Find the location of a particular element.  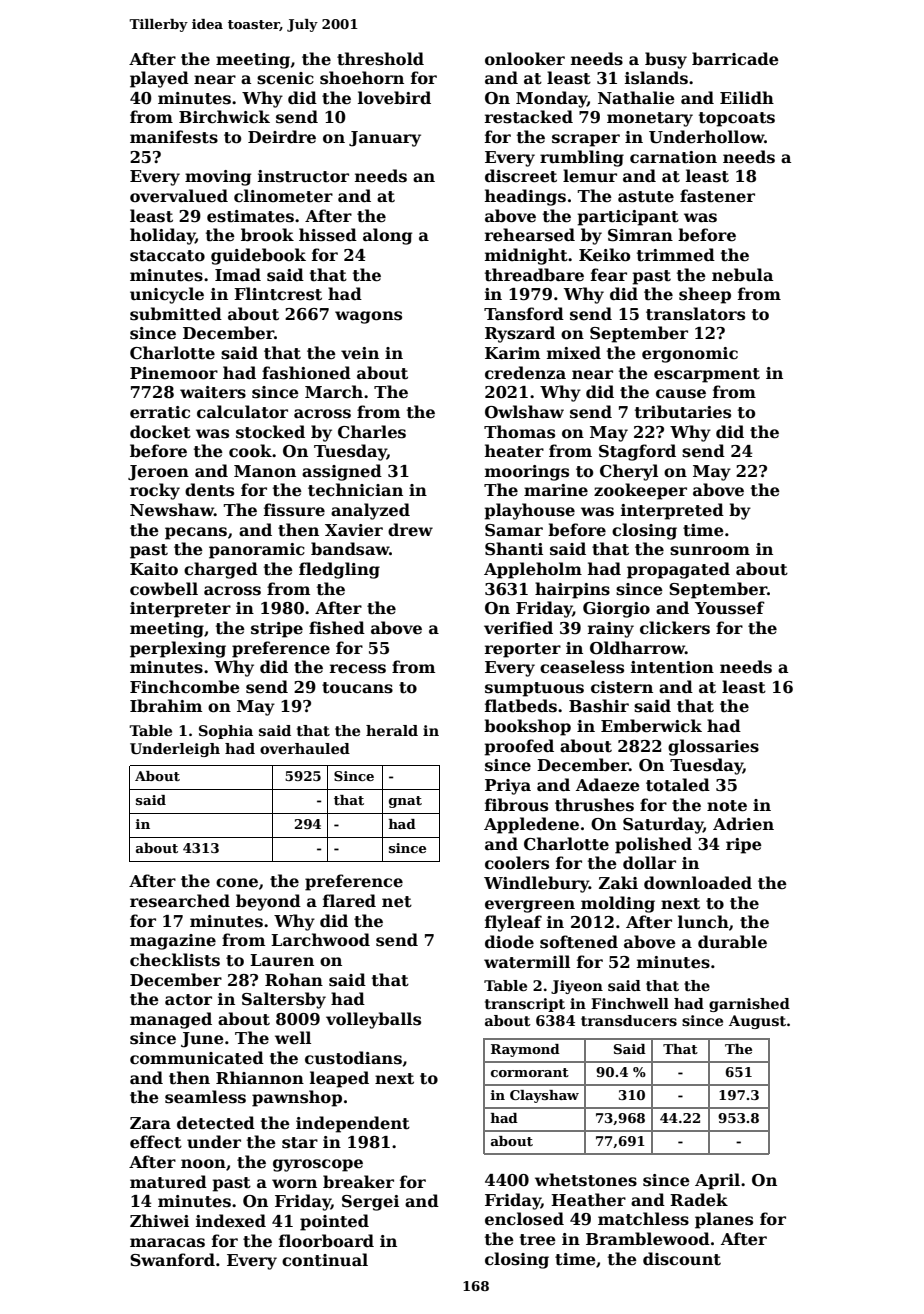

durable is located at coordinates (732, 942).
